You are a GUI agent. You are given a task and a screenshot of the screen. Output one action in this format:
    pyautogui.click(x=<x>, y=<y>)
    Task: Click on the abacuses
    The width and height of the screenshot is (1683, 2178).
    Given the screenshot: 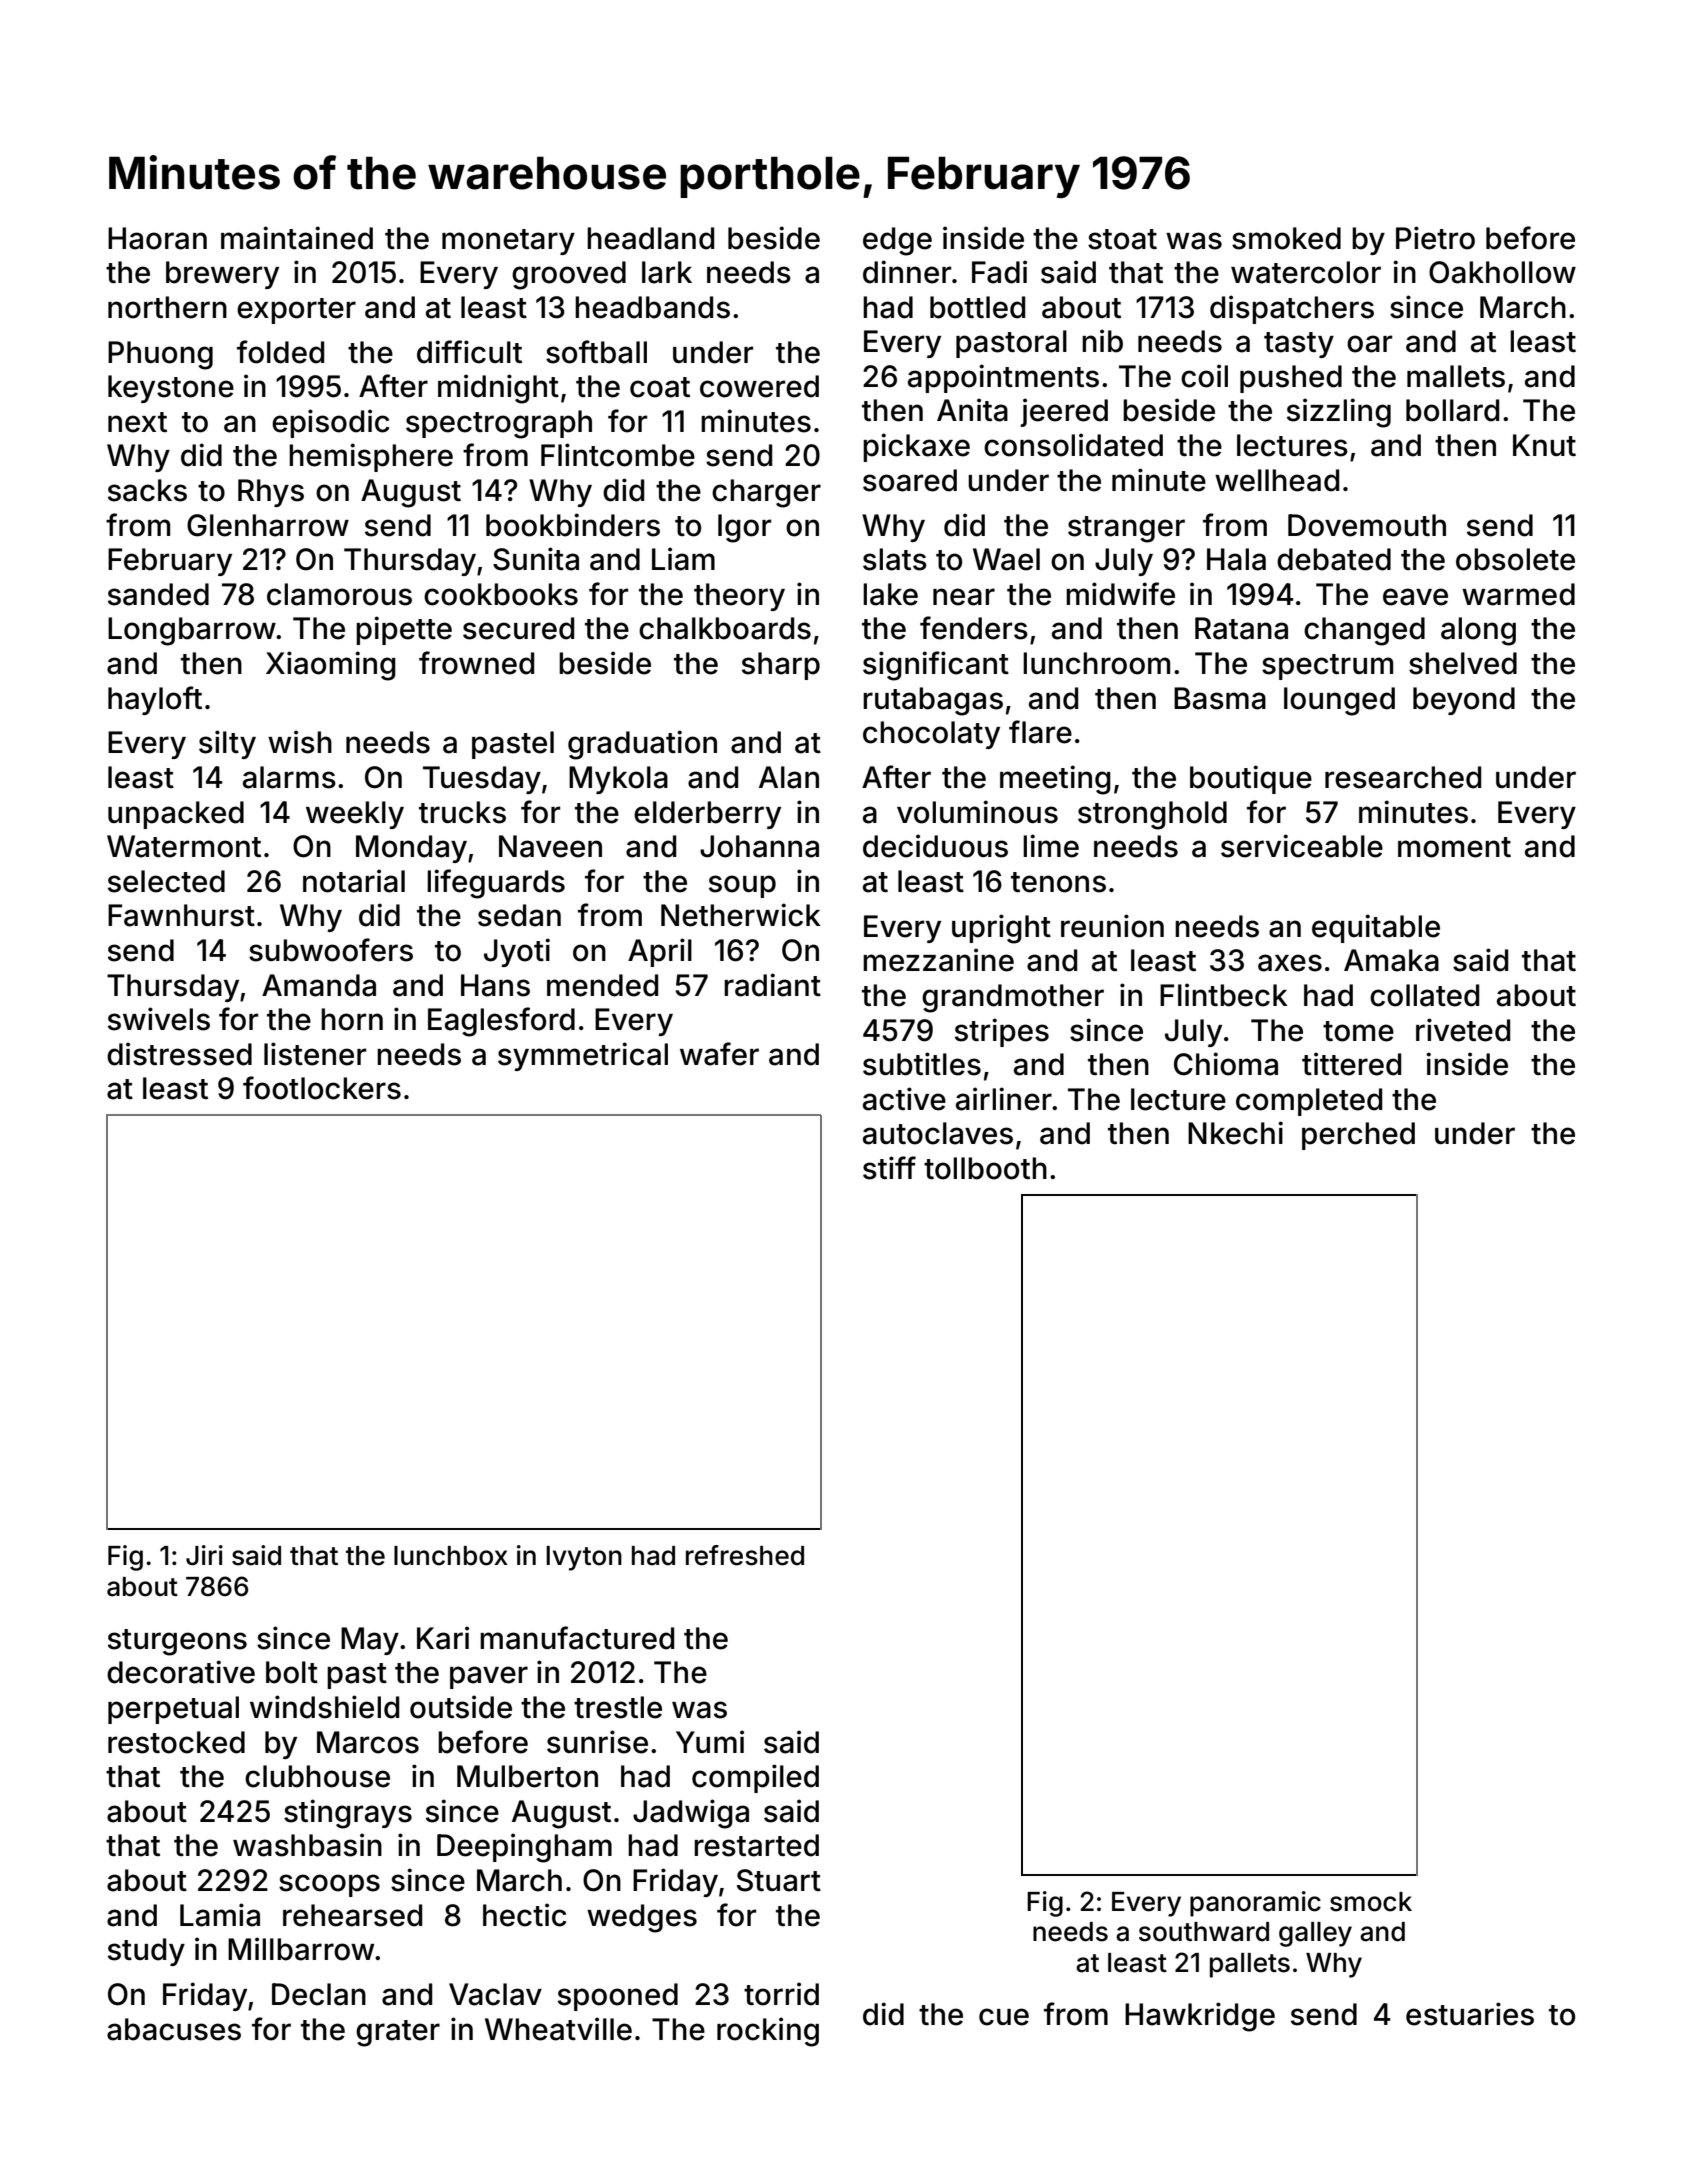 What is the action you would take?
    pyautogui.click(x=174, y=2029)
